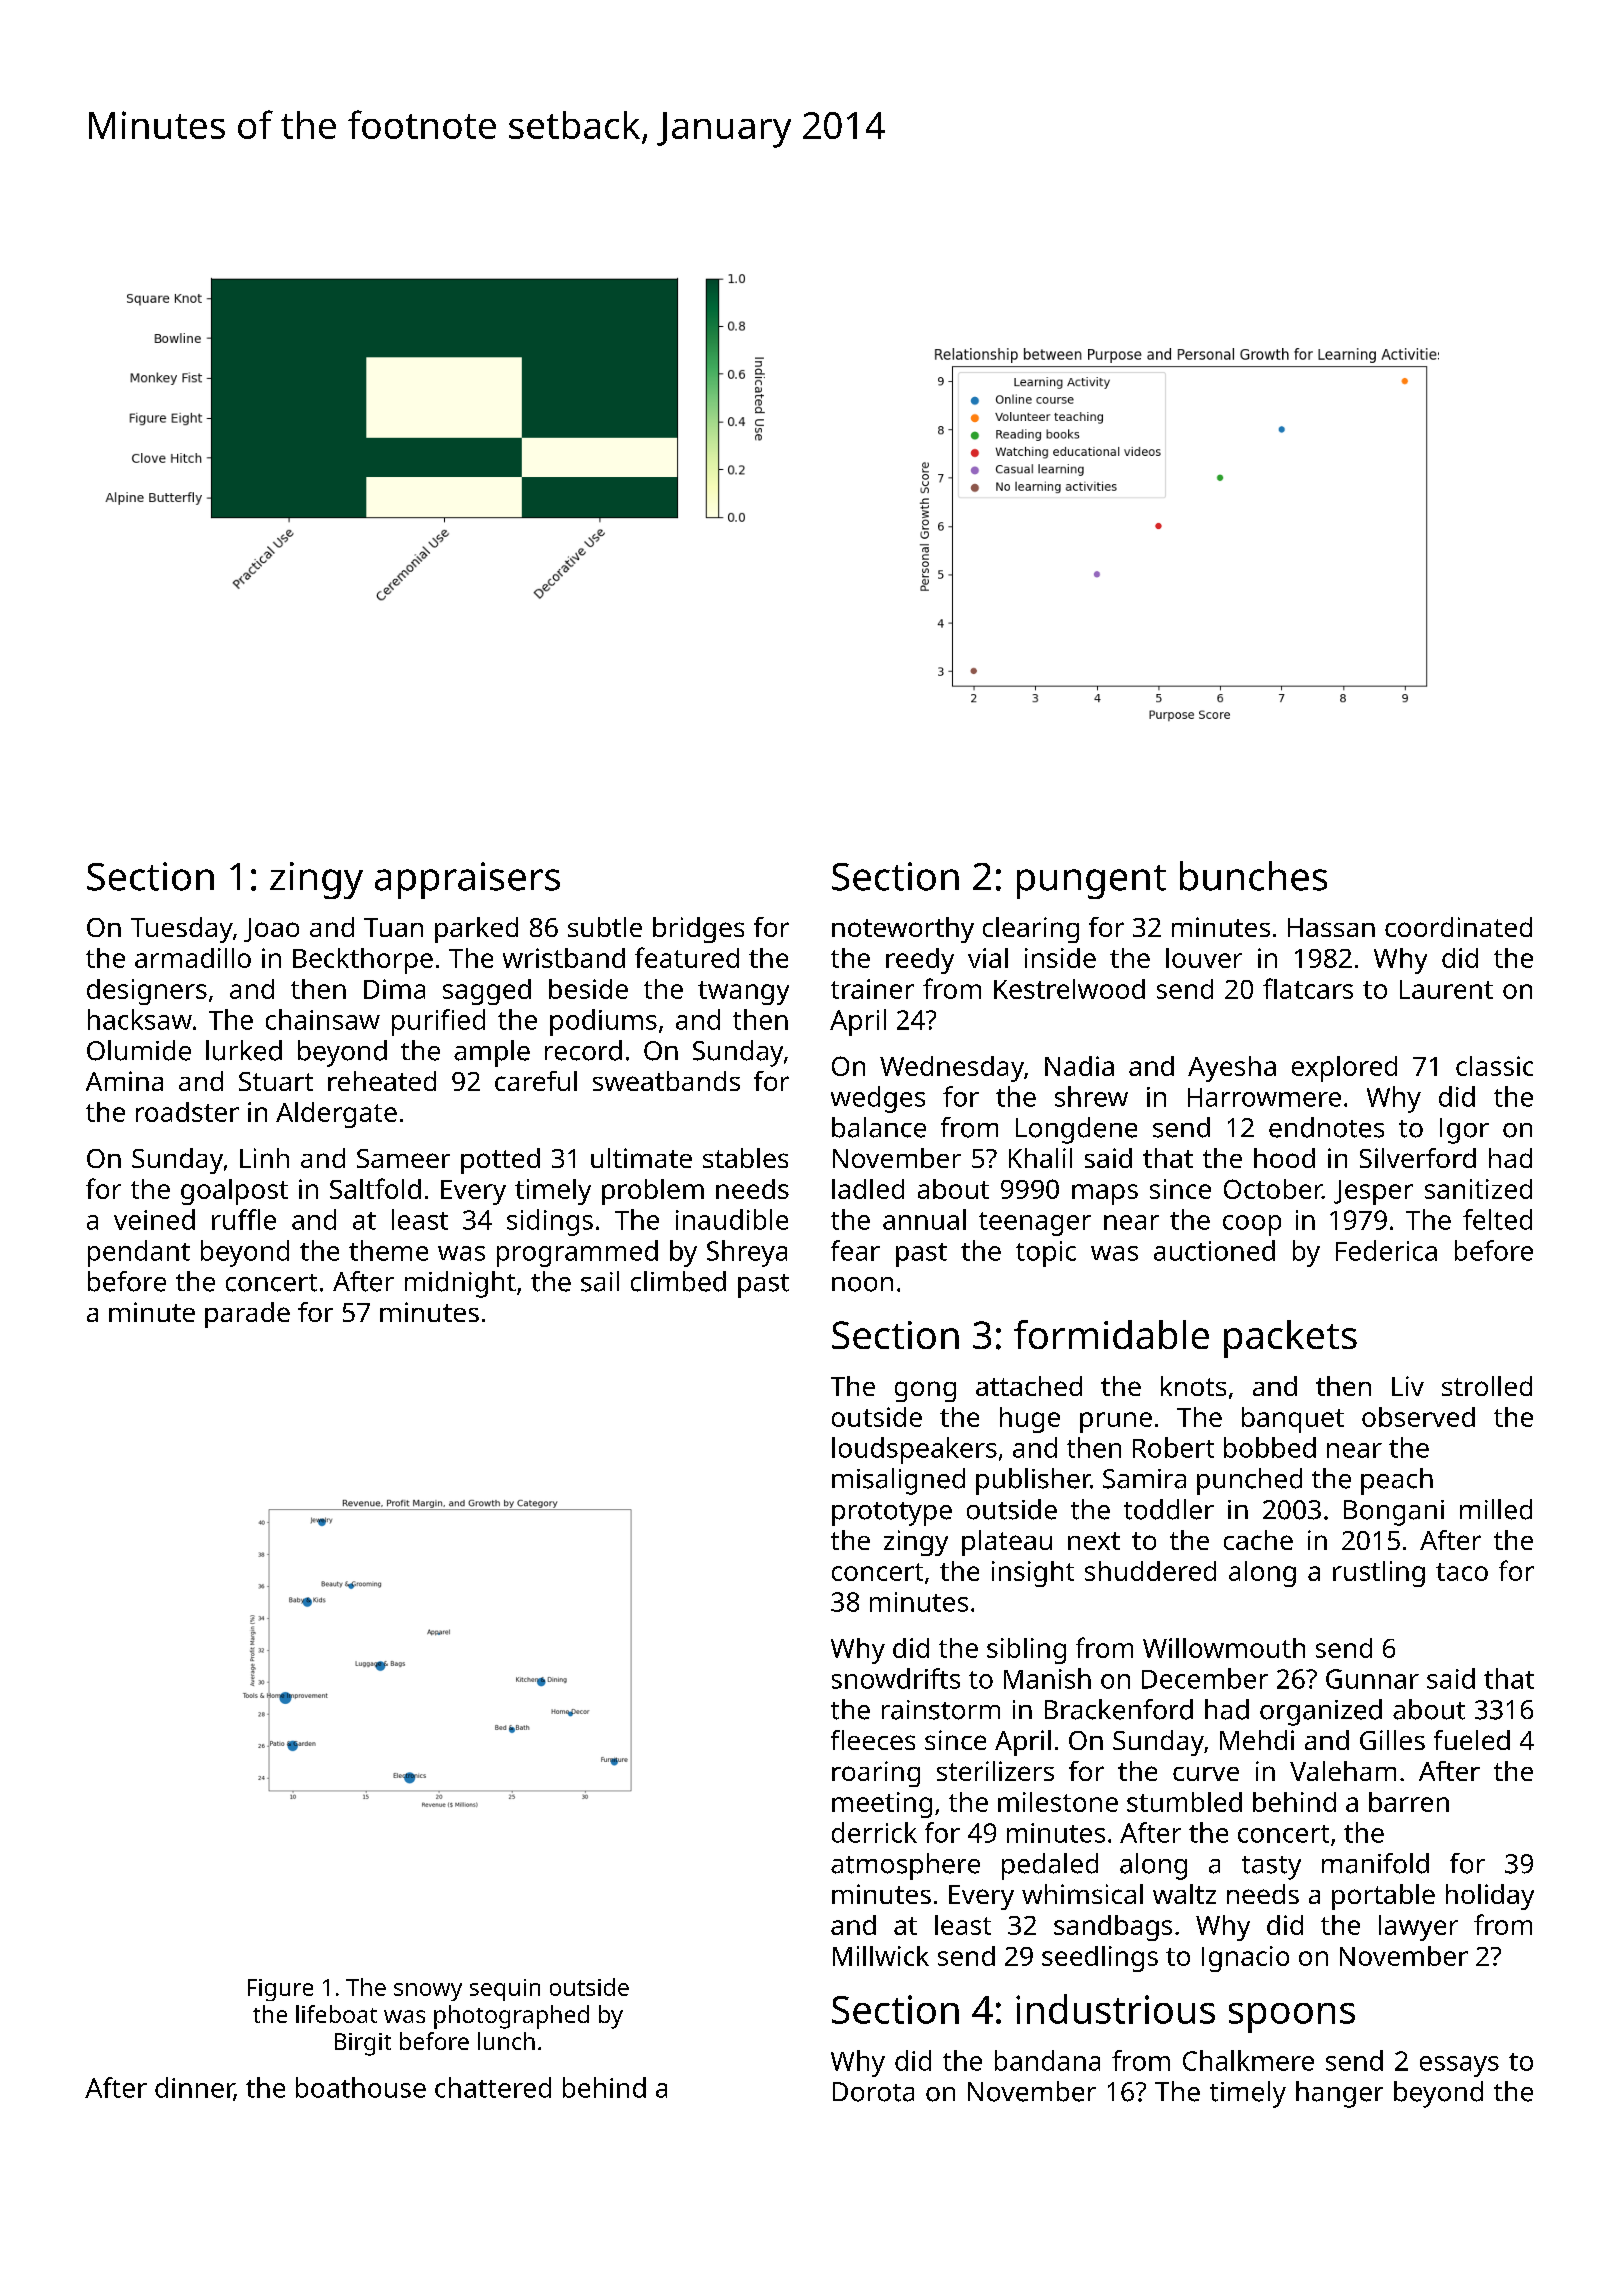 This screenshot has height=2292, width=1620. I want to click on meeting, so click(882, 1805).
